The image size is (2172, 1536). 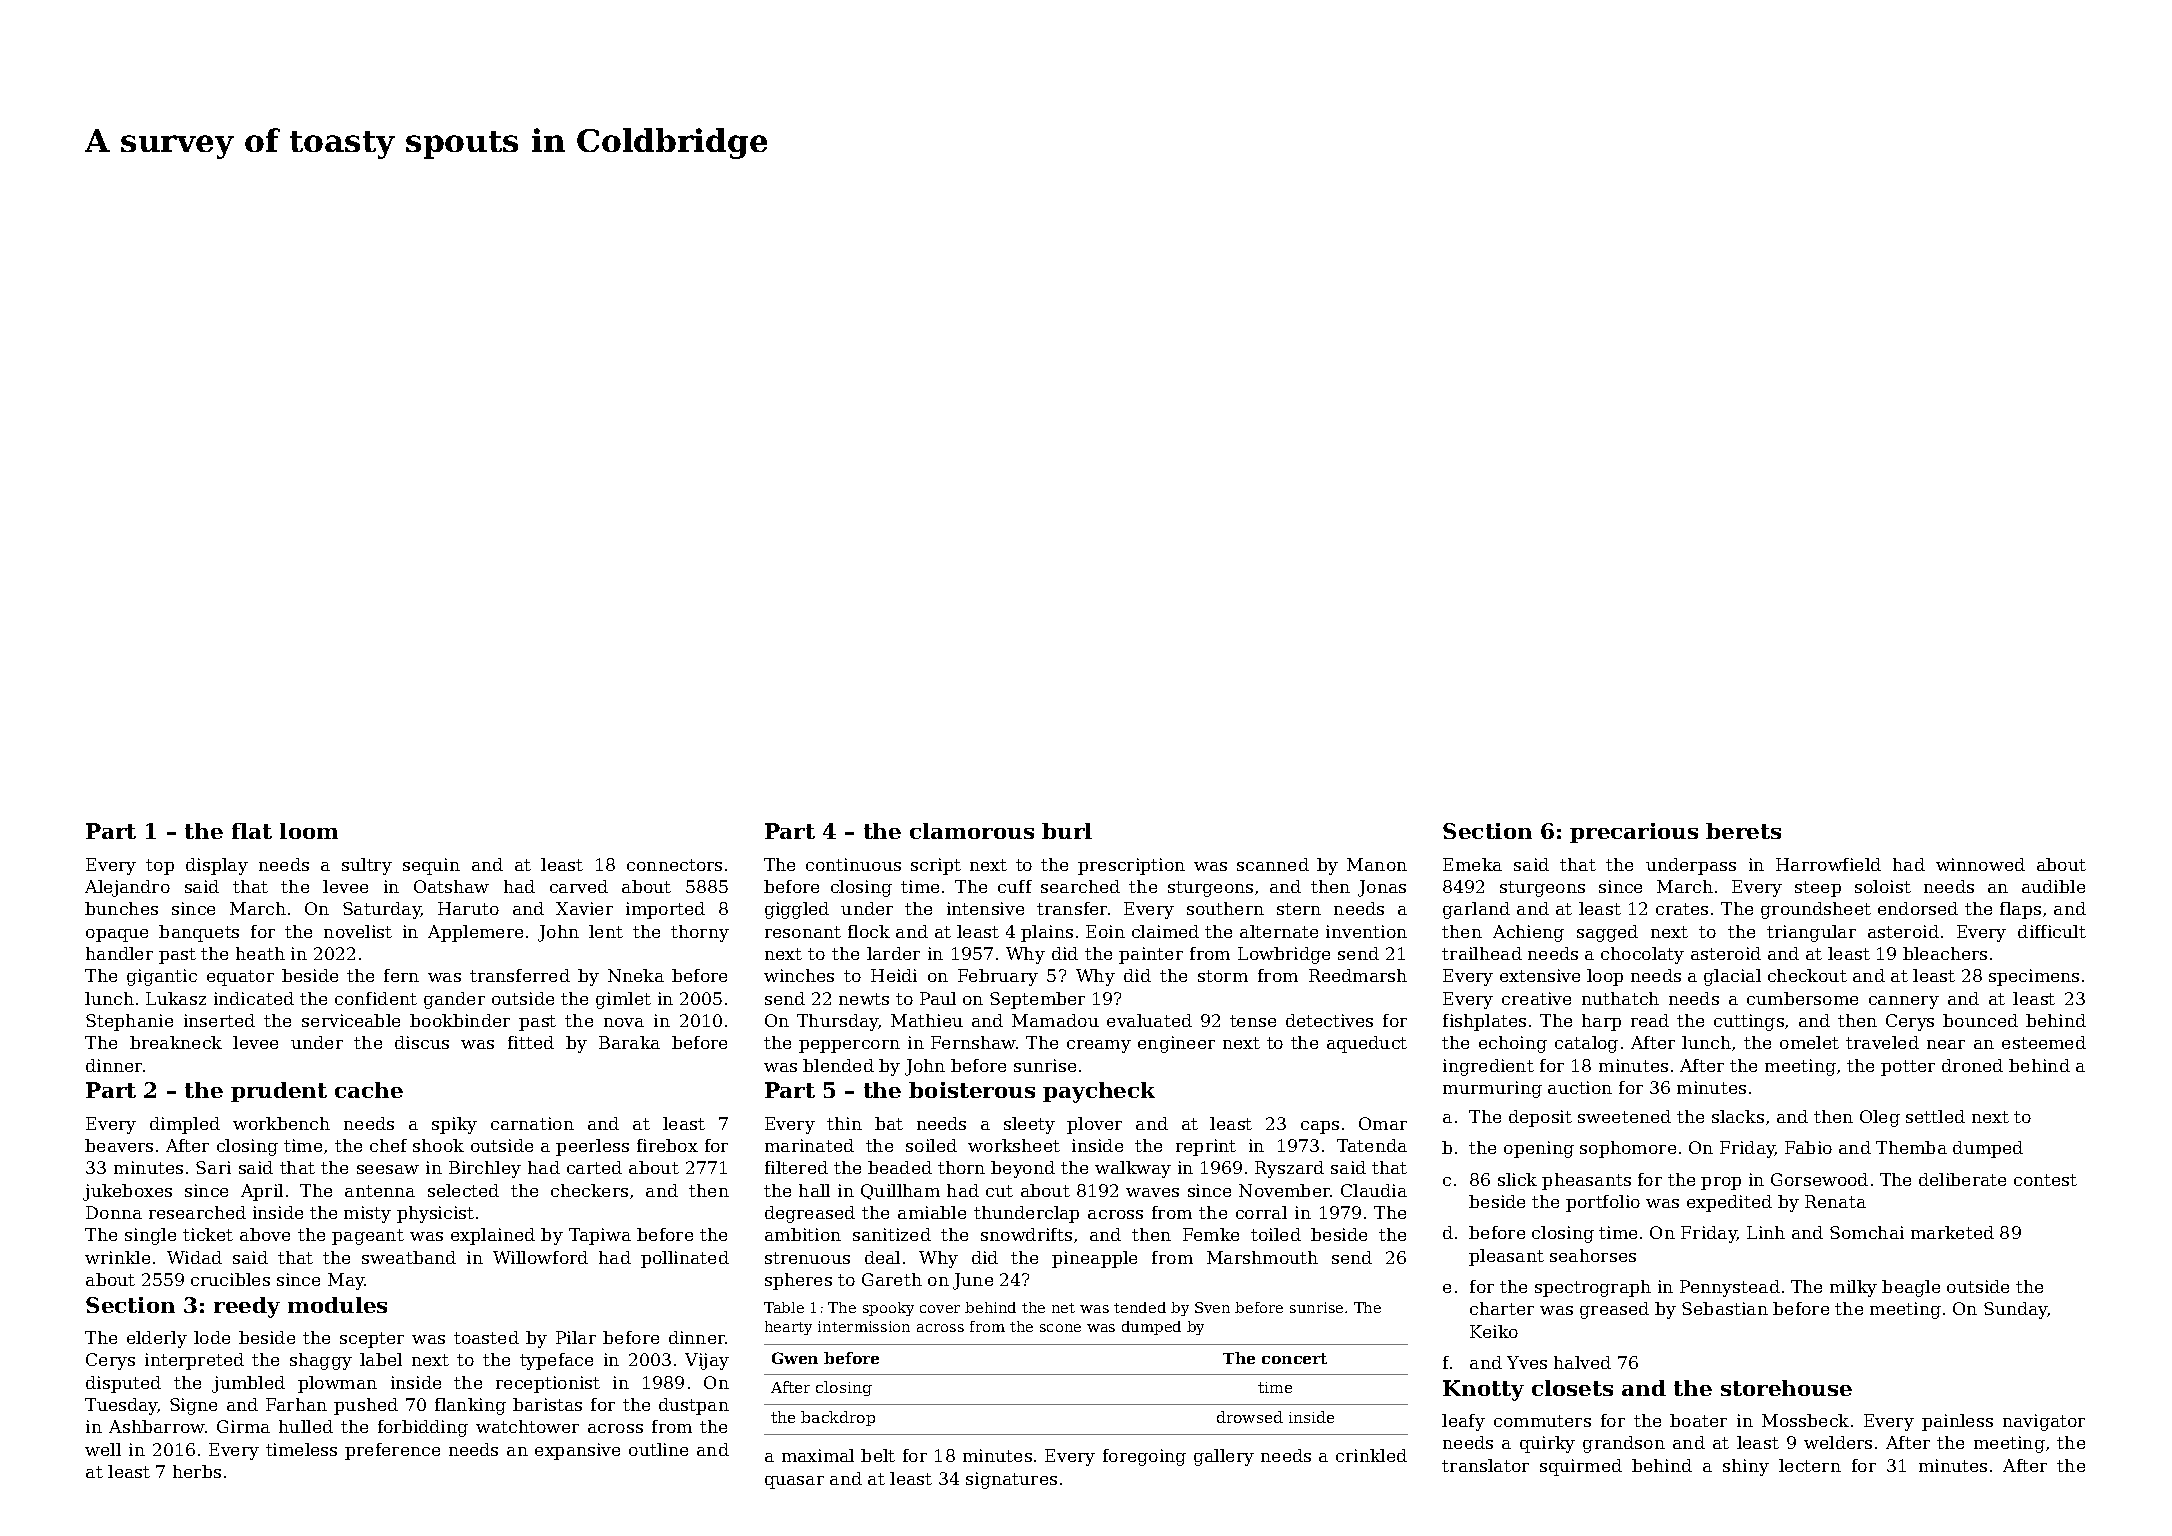 I want to click on Manon, so click(x=1377, y=864).
